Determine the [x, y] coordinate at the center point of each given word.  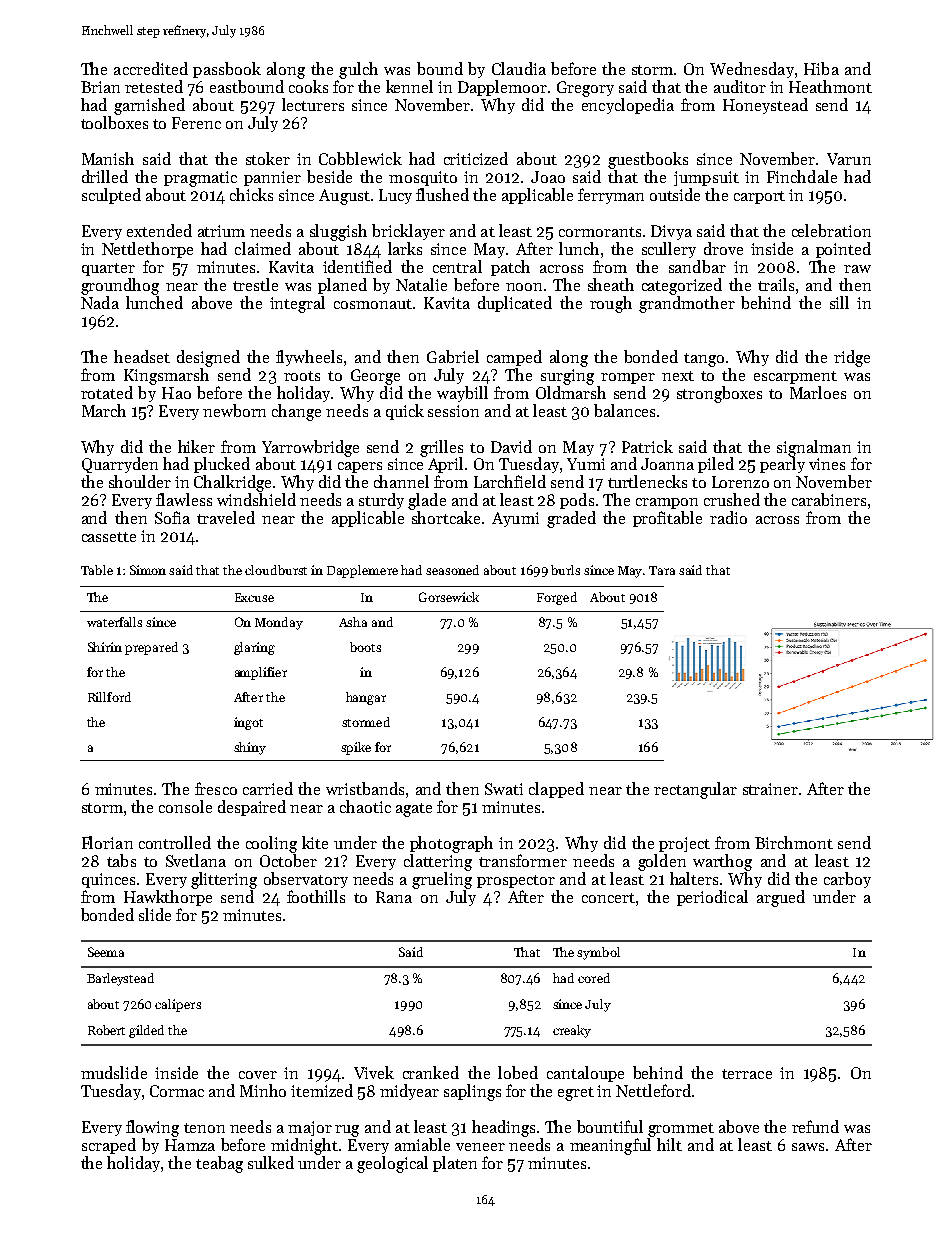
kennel [409, 86]
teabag [219, 1164]
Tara [662, 570]
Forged [557, 598]
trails [776, 284]
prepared [151, 648]
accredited [151, 68]
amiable [422, 1144]
